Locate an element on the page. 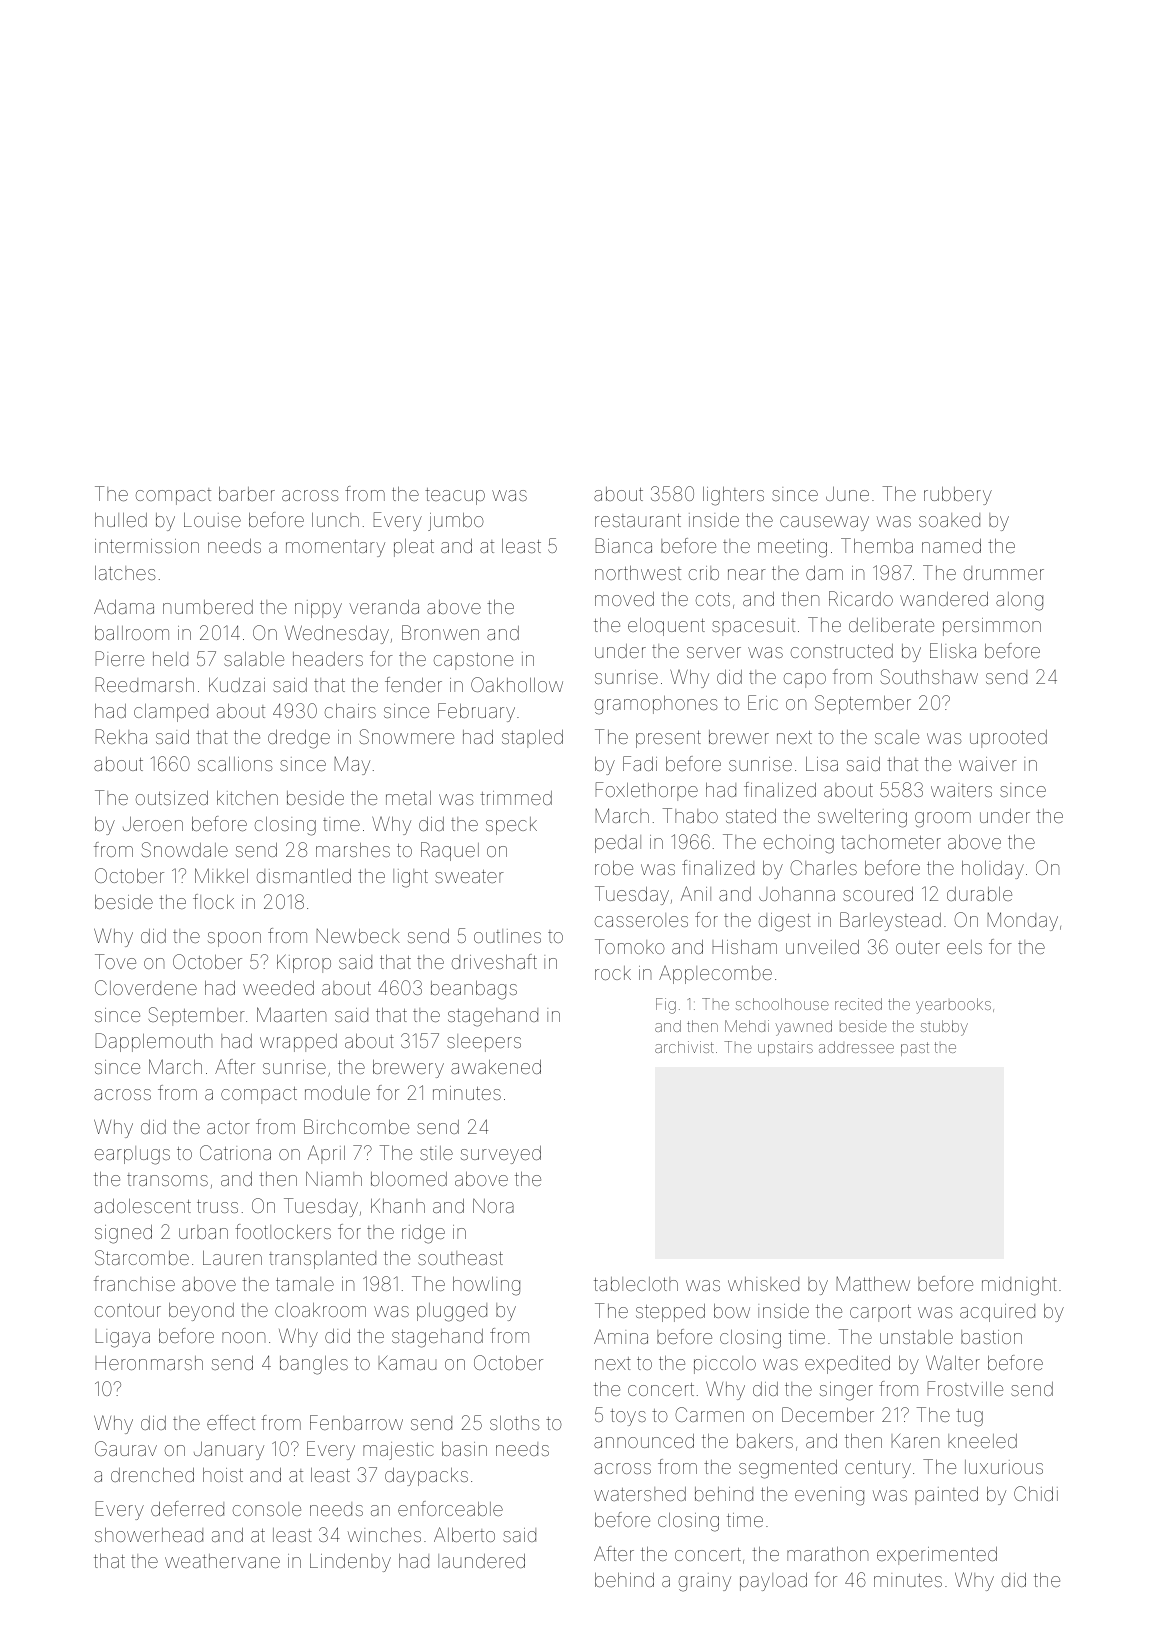 The height and width of the image is (1640, 1159). earplugs is located at coordinates (132, 1155).
